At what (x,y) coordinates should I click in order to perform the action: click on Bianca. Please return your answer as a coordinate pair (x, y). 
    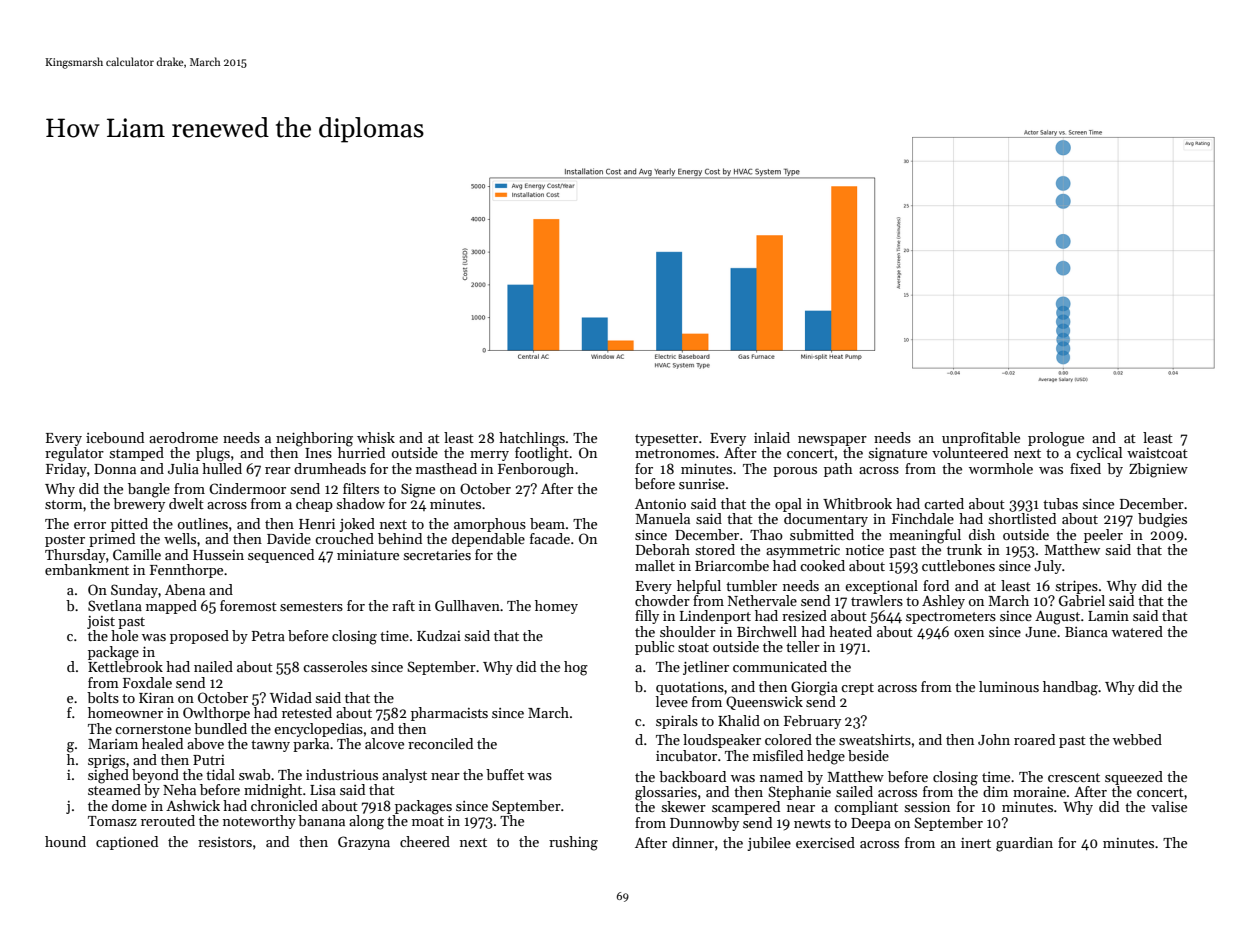
    Looking at the image, I should click on (1086, 632).
